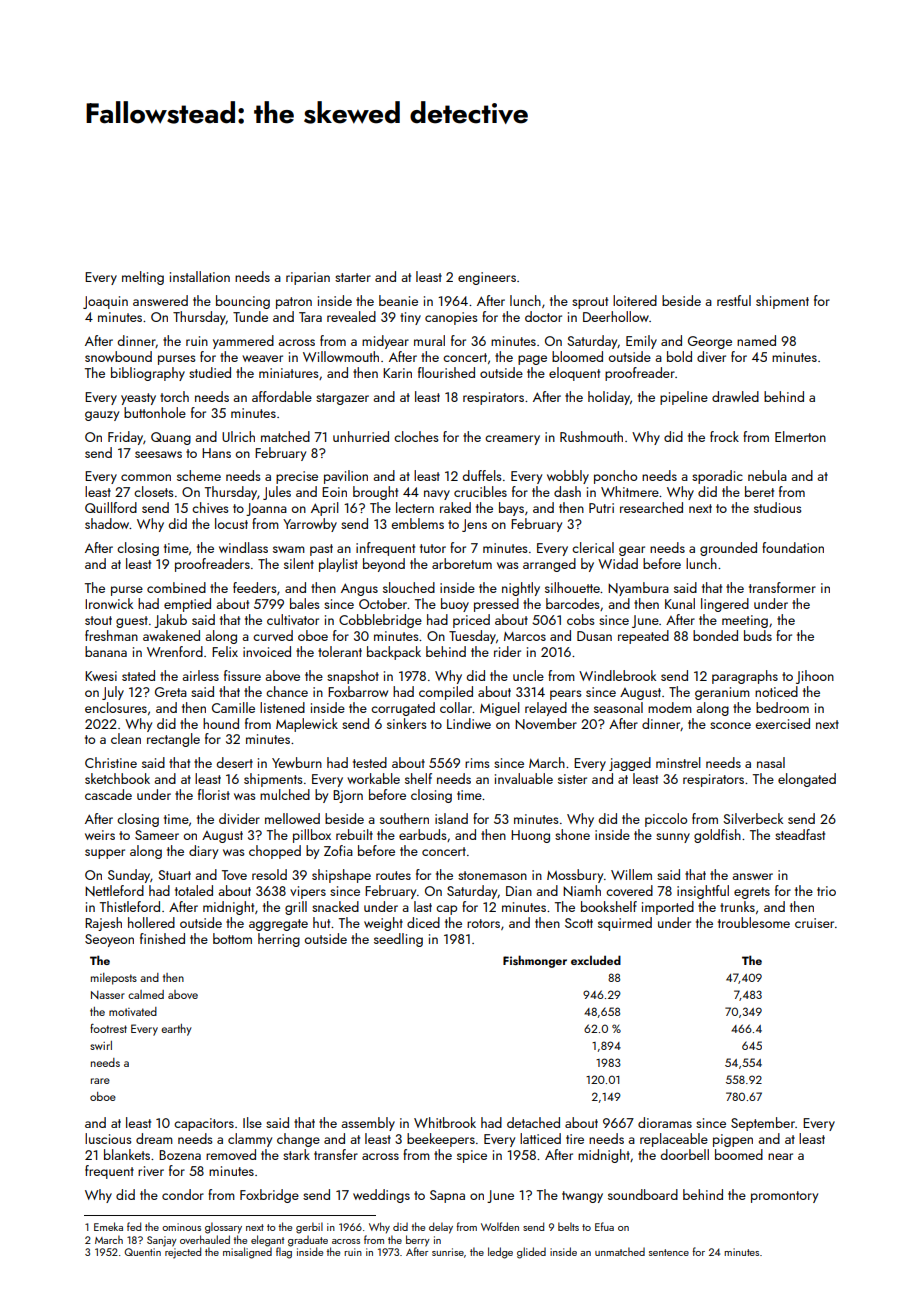 Image resolution: width=924 pixels, height=1308 pixels. I want to click on cruiser, so click(814, 923).
